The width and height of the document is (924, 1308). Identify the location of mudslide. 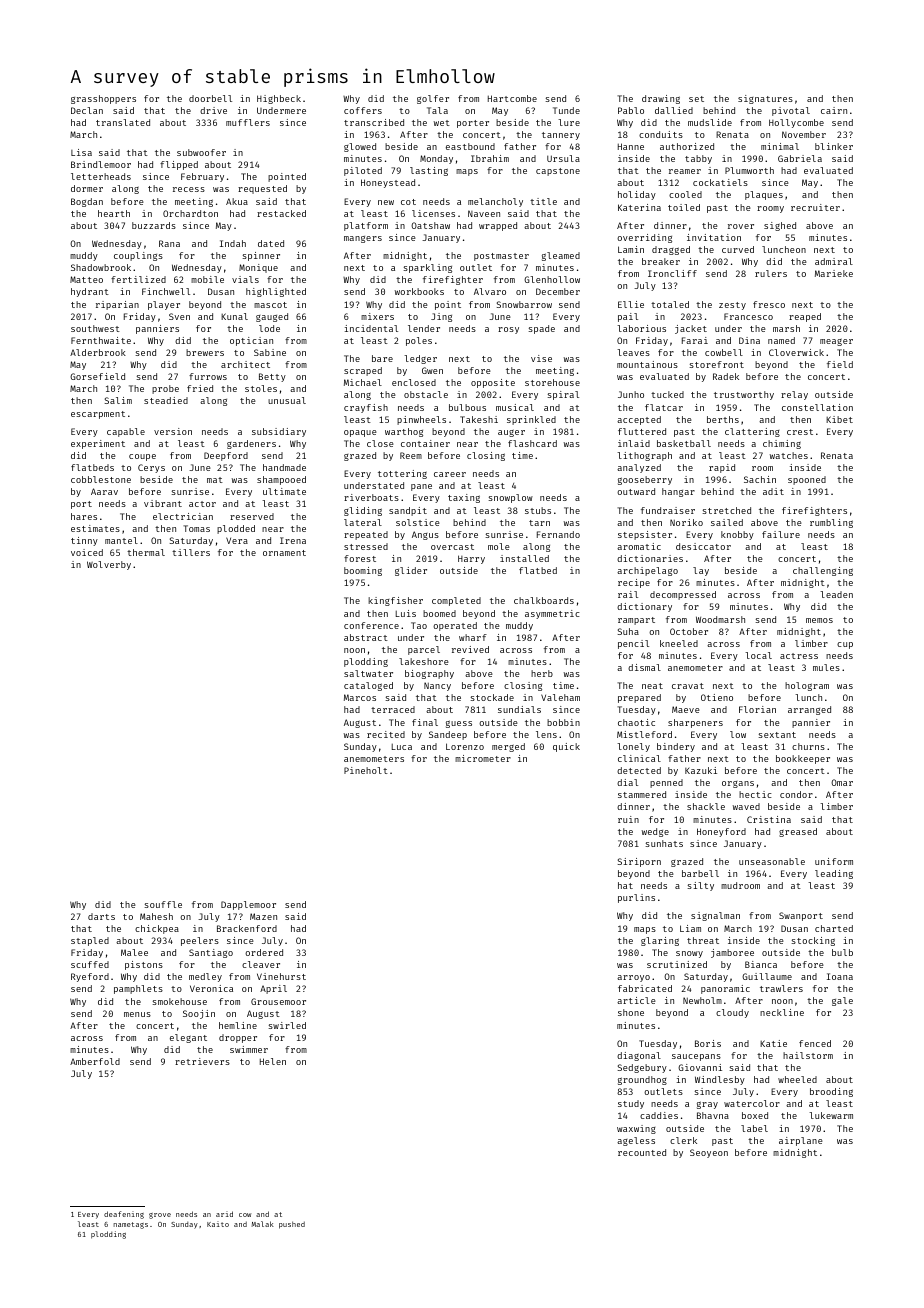
(710, 122).
